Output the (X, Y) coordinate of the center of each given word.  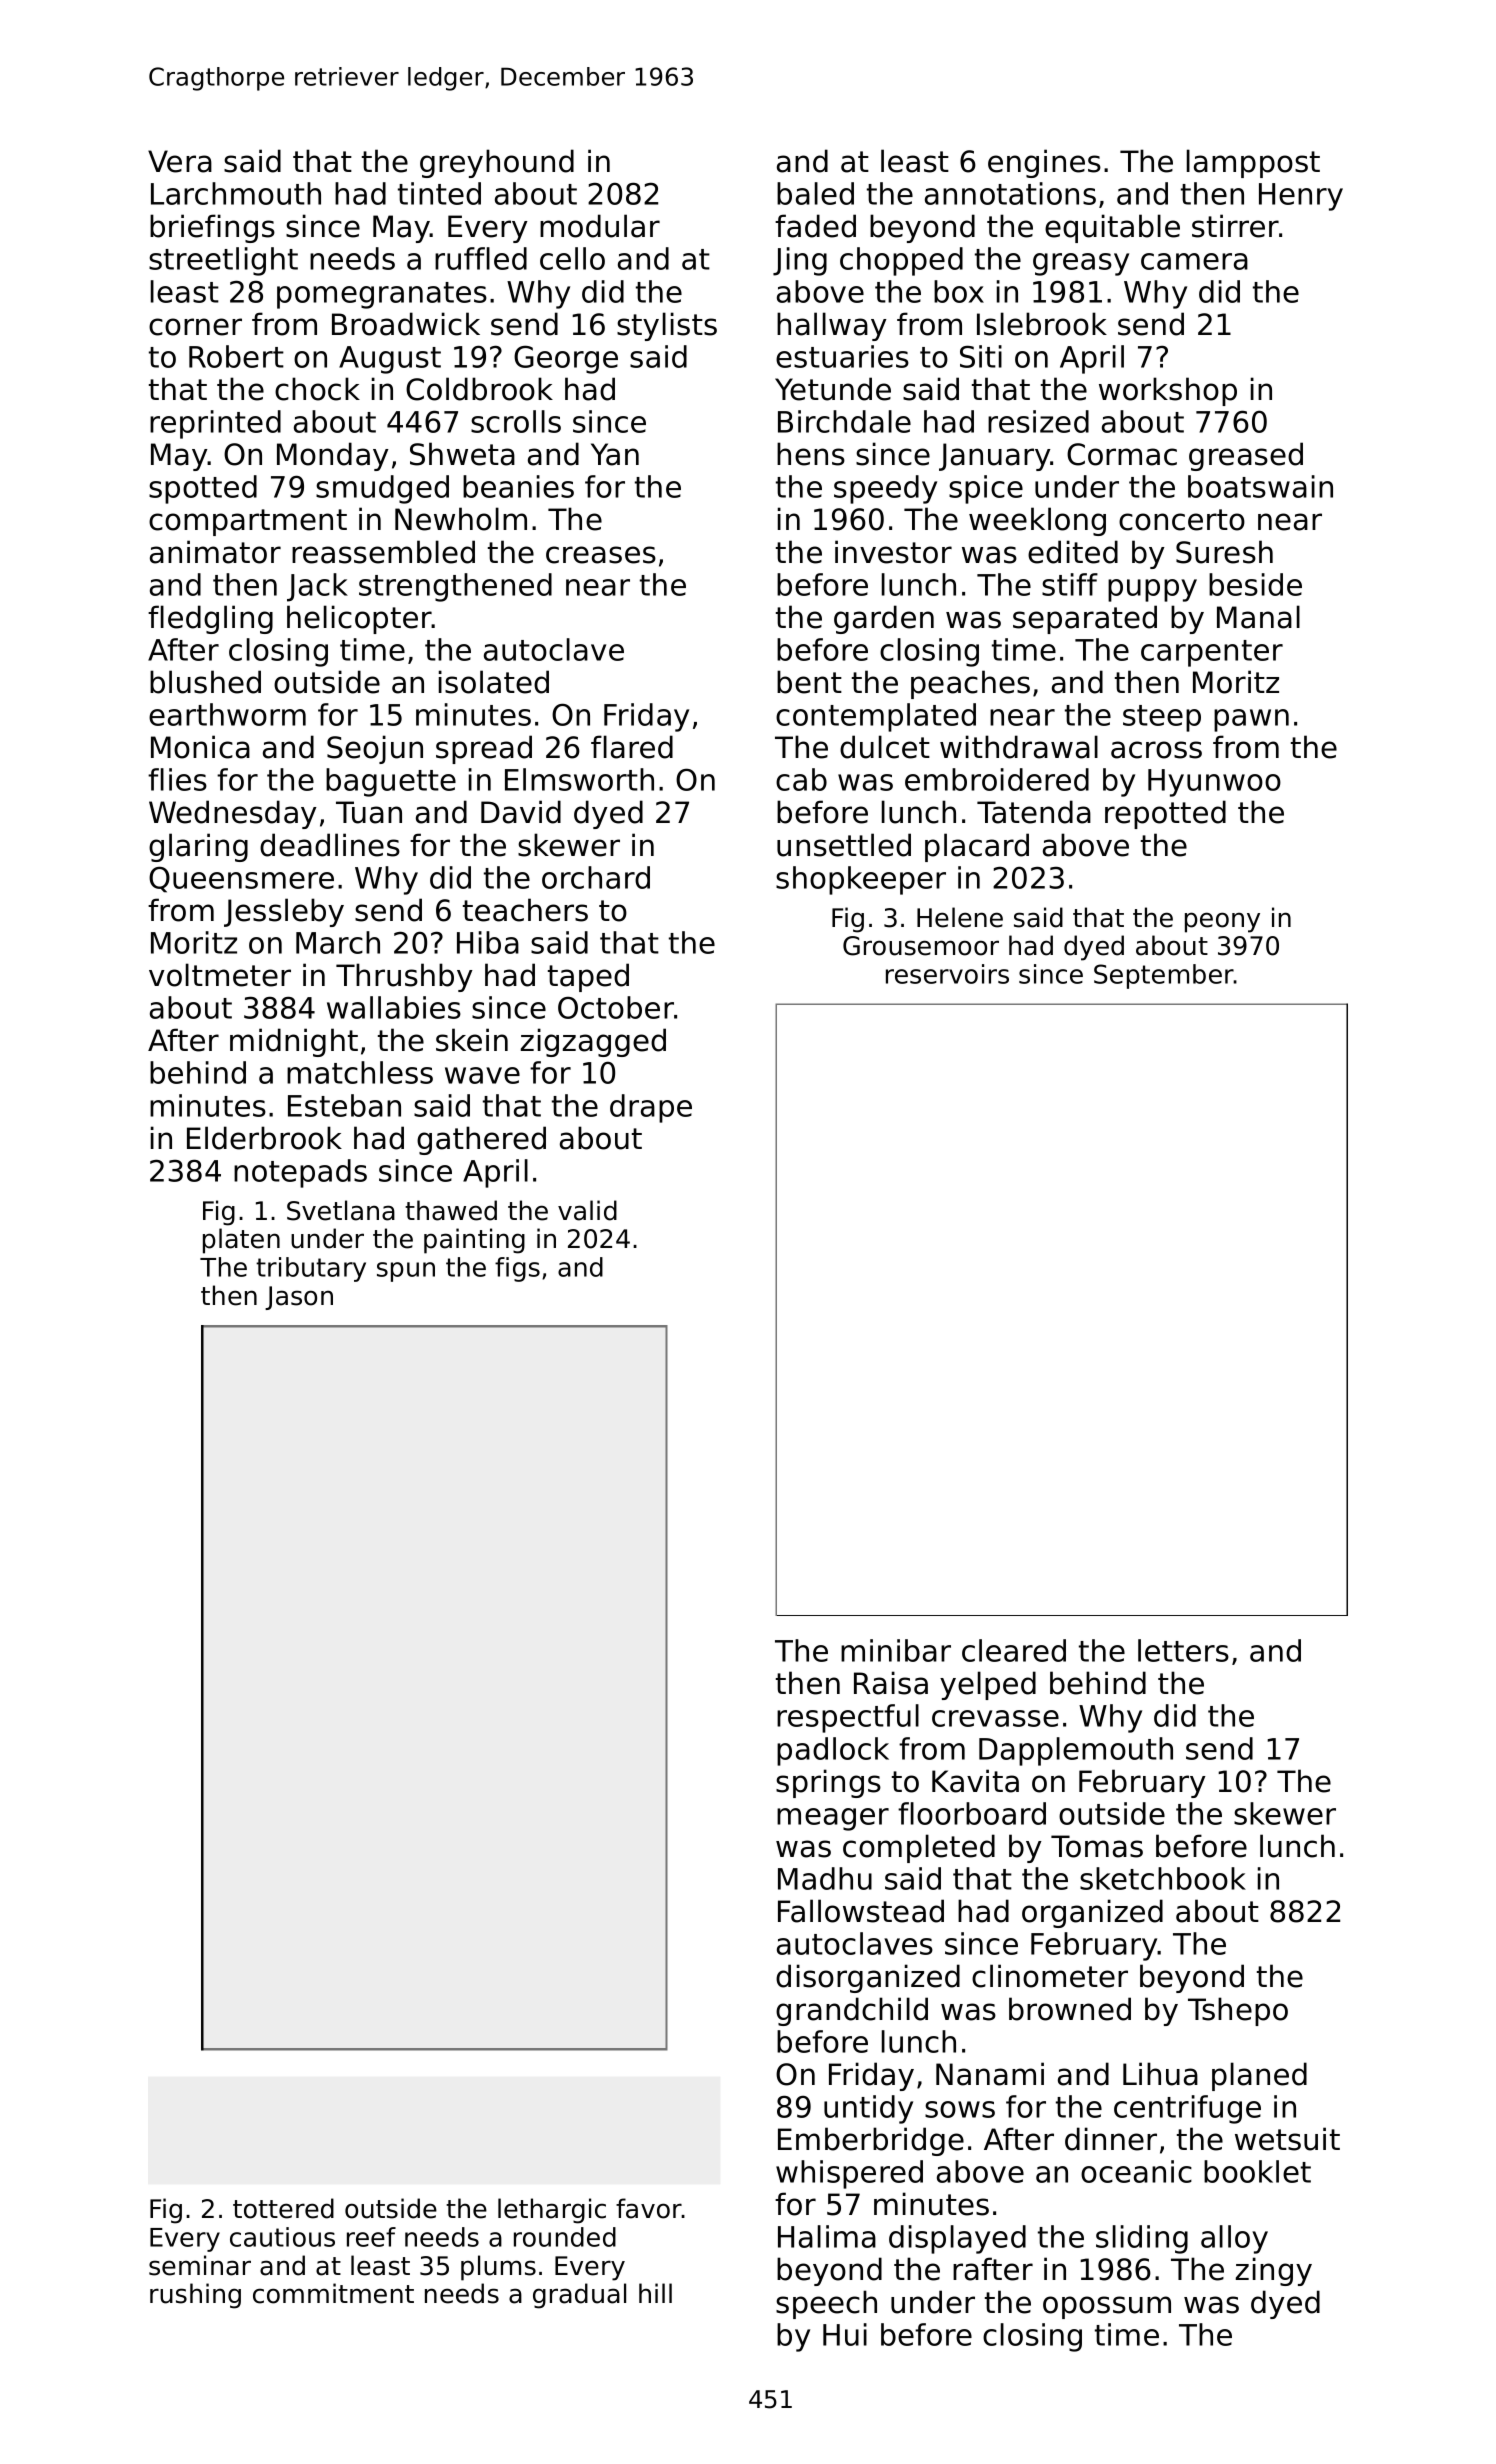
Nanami (990, 2074)
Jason (299, 1298)
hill (655, 2293)
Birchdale (844, 421)
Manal (1258, 617)
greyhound (497, 163)
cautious (282, 2237)
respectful (848, 1718)
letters (1183, 1650)
